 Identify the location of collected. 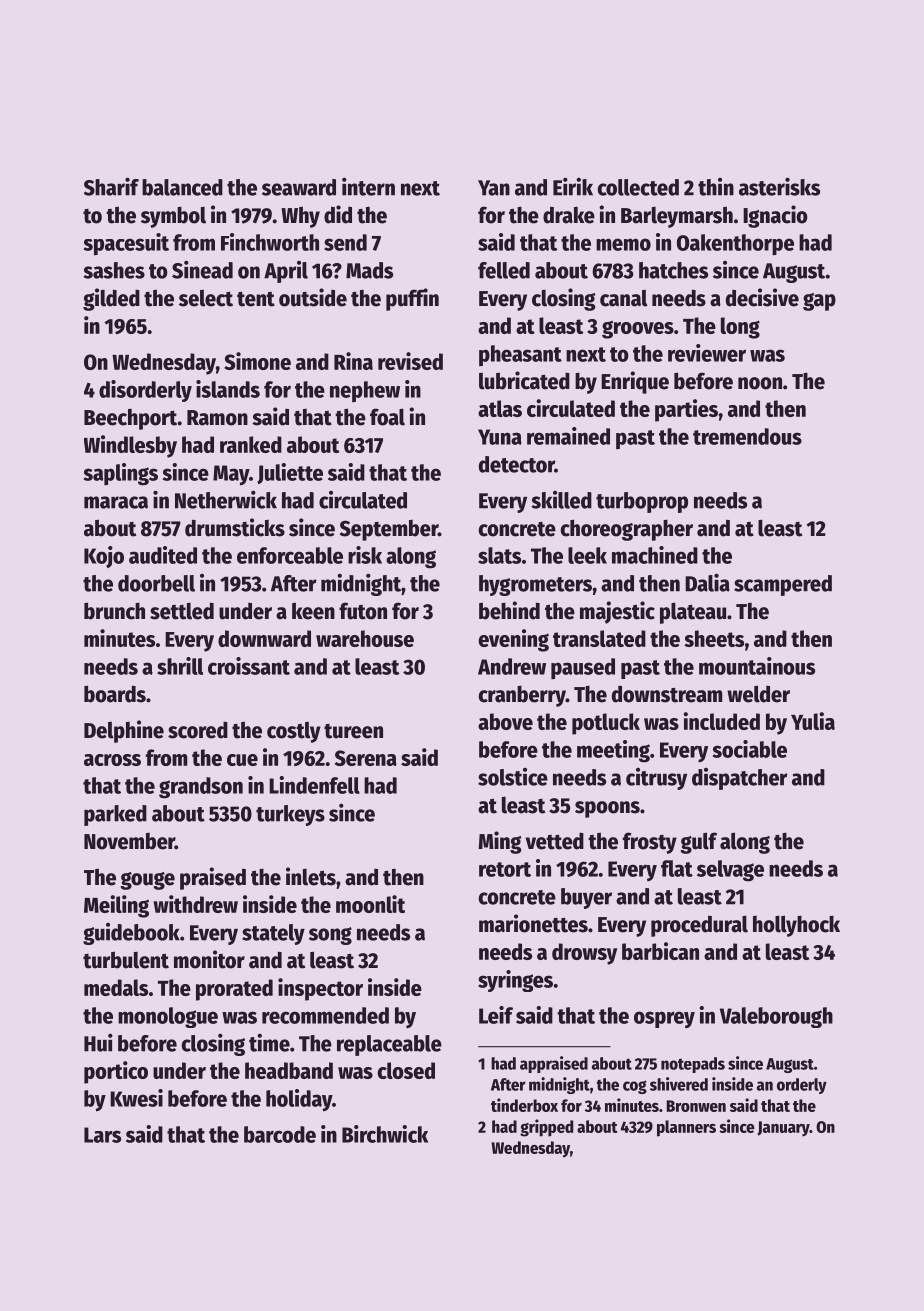
(638, 187).
